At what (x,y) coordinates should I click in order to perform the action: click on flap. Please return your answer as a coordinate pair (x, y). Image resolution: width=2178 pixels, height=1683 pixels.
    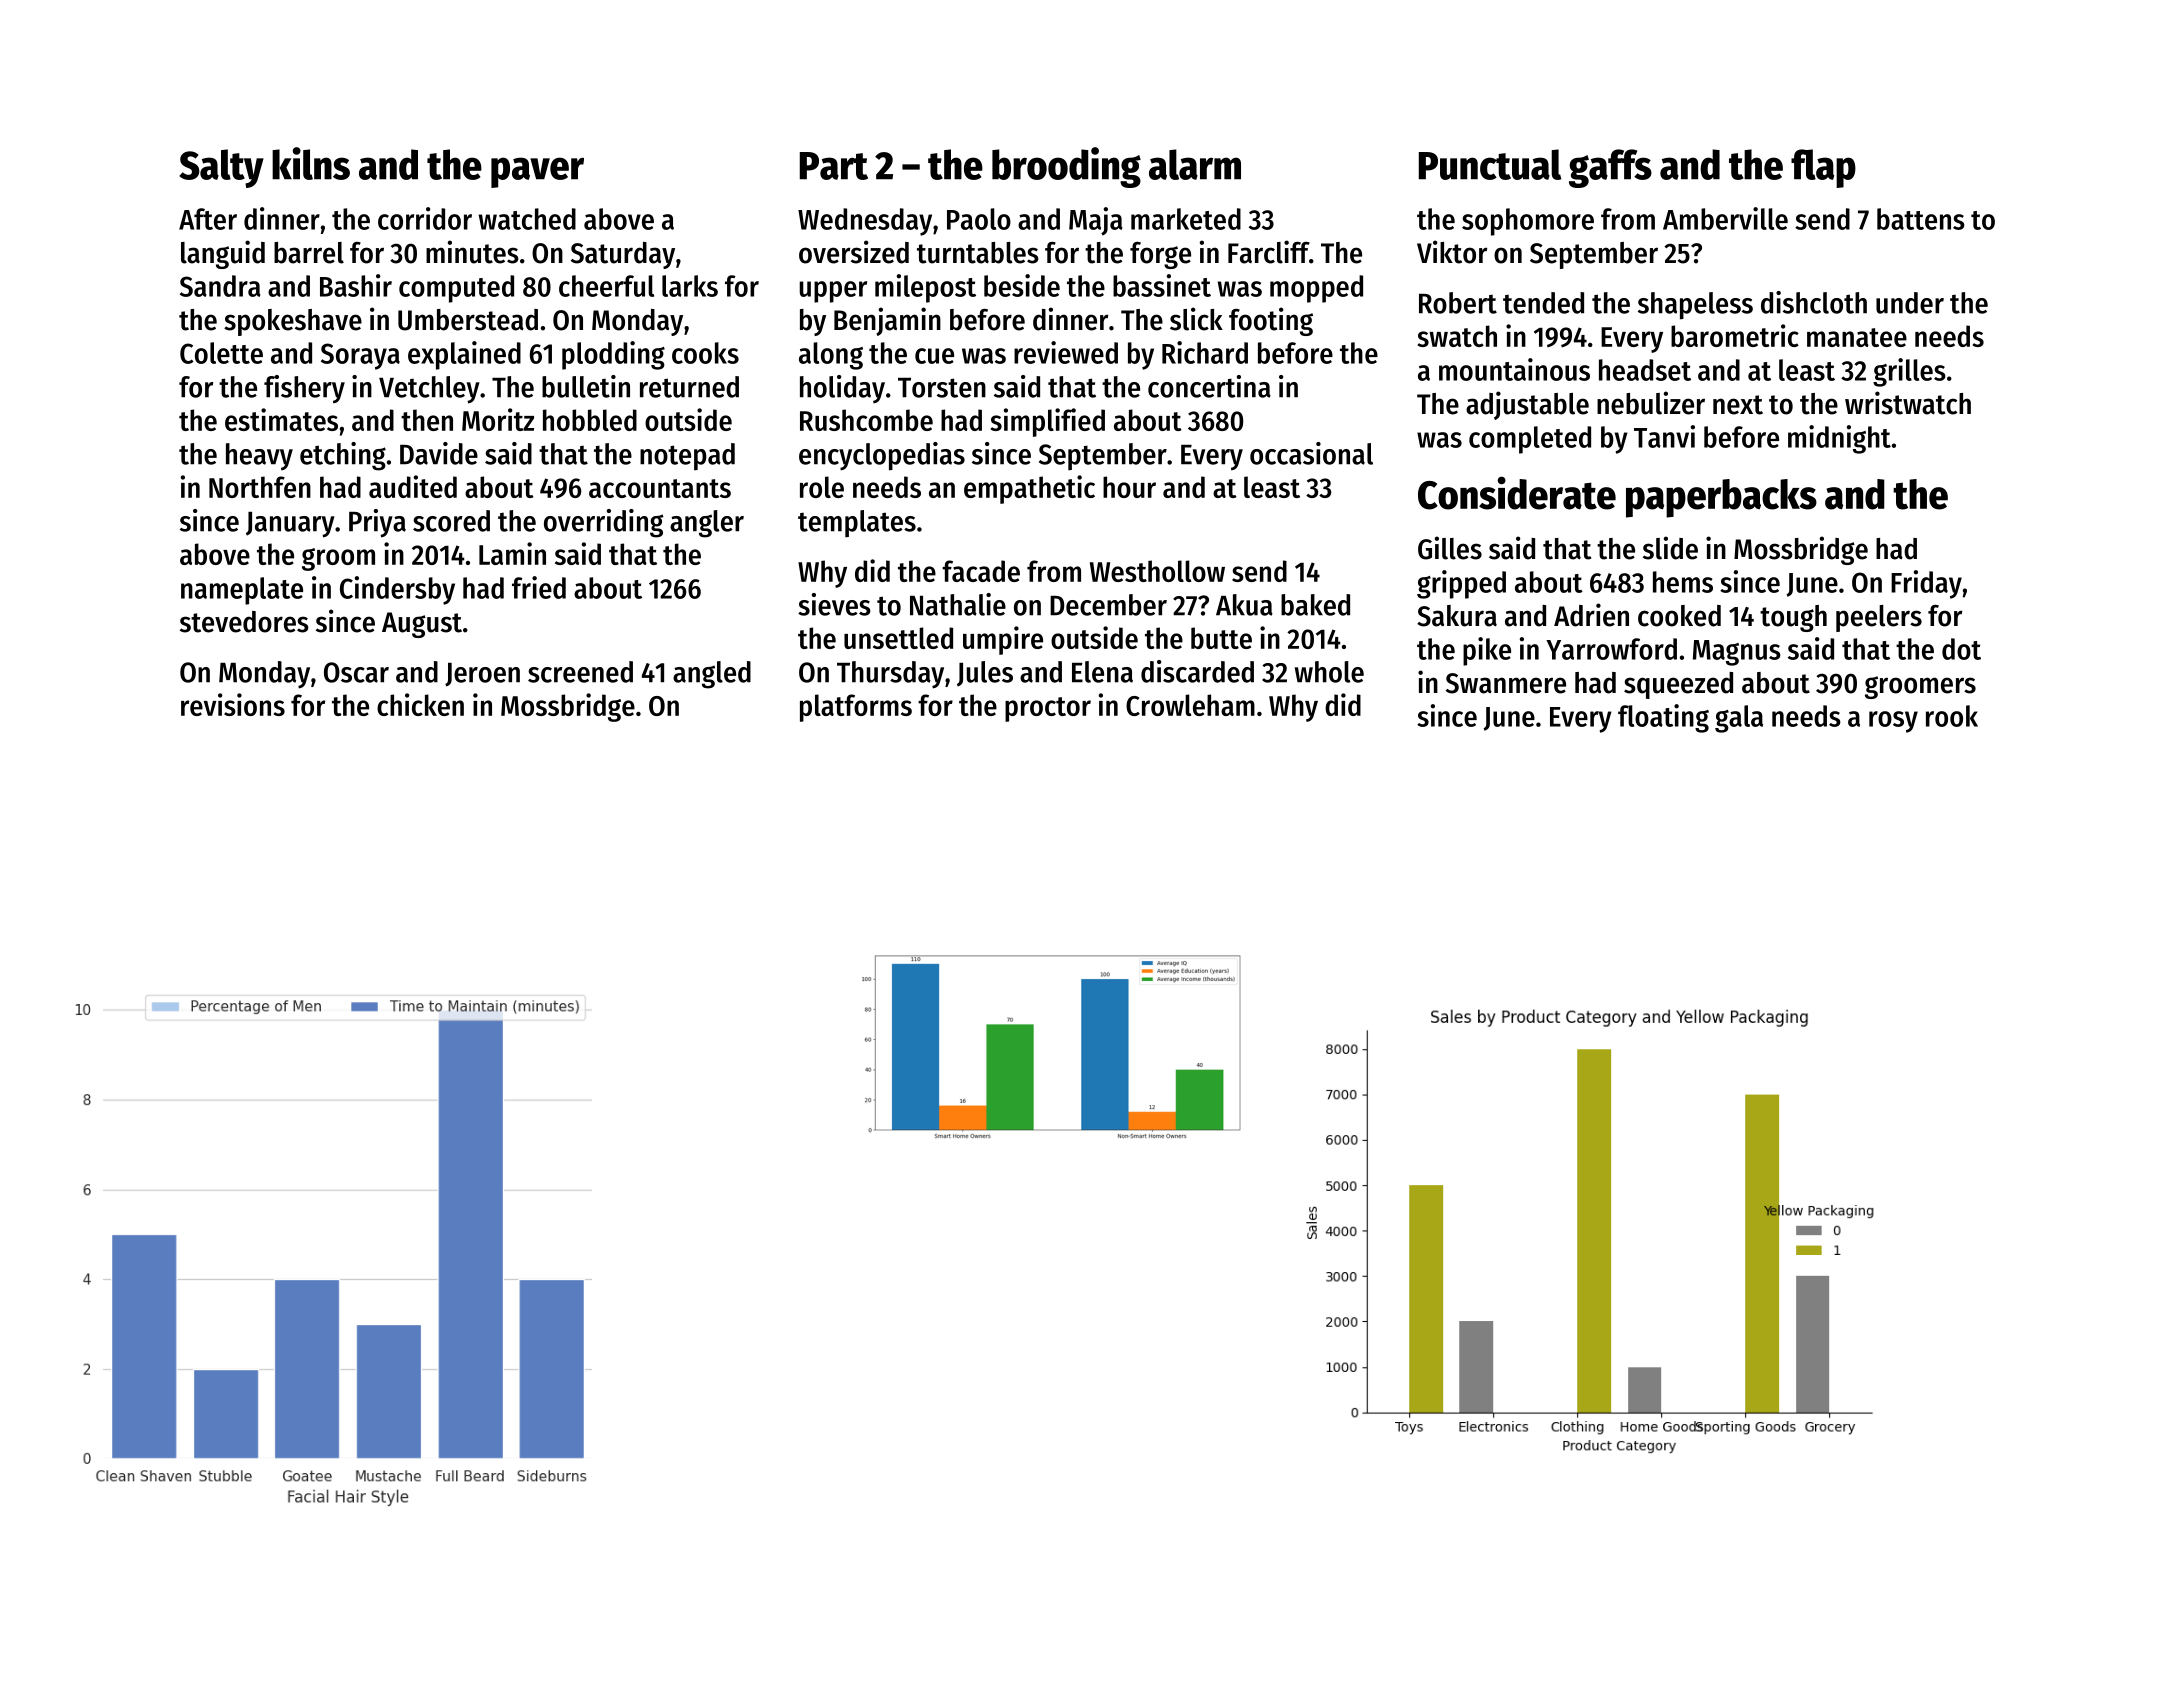
    Looking at the image, I should click on (1823, 168).
